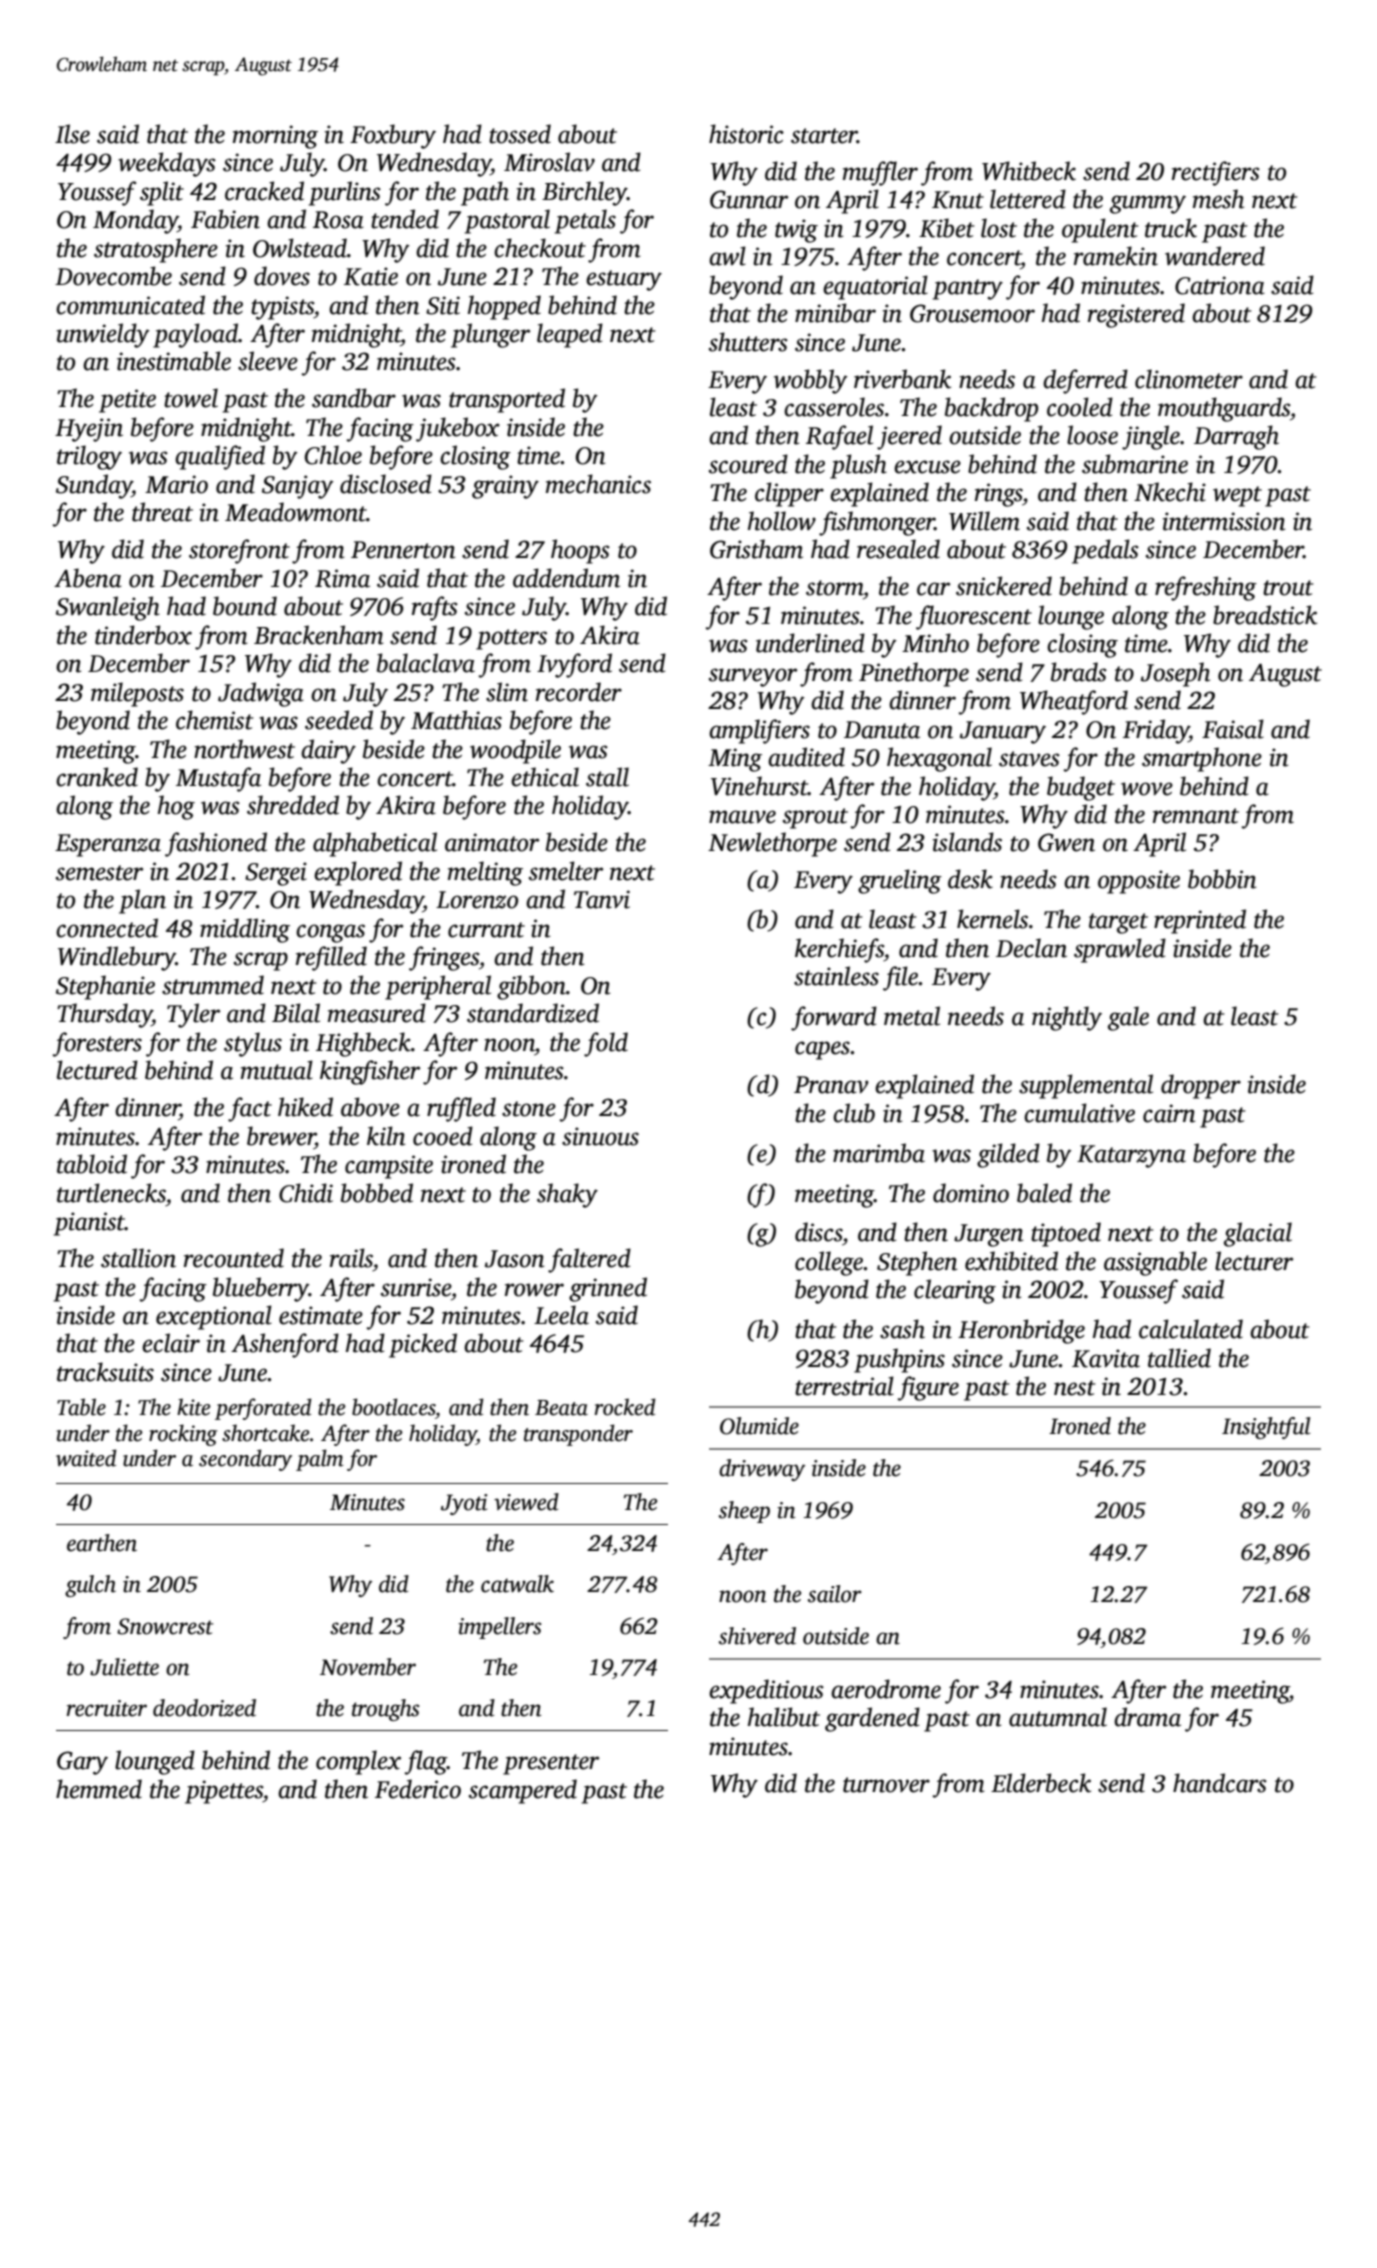 The height and width of the screenshot is (2268, 1377). Describe the element at coordinates (886, 1785) in the screenshot. I see `turnover` at that location.
